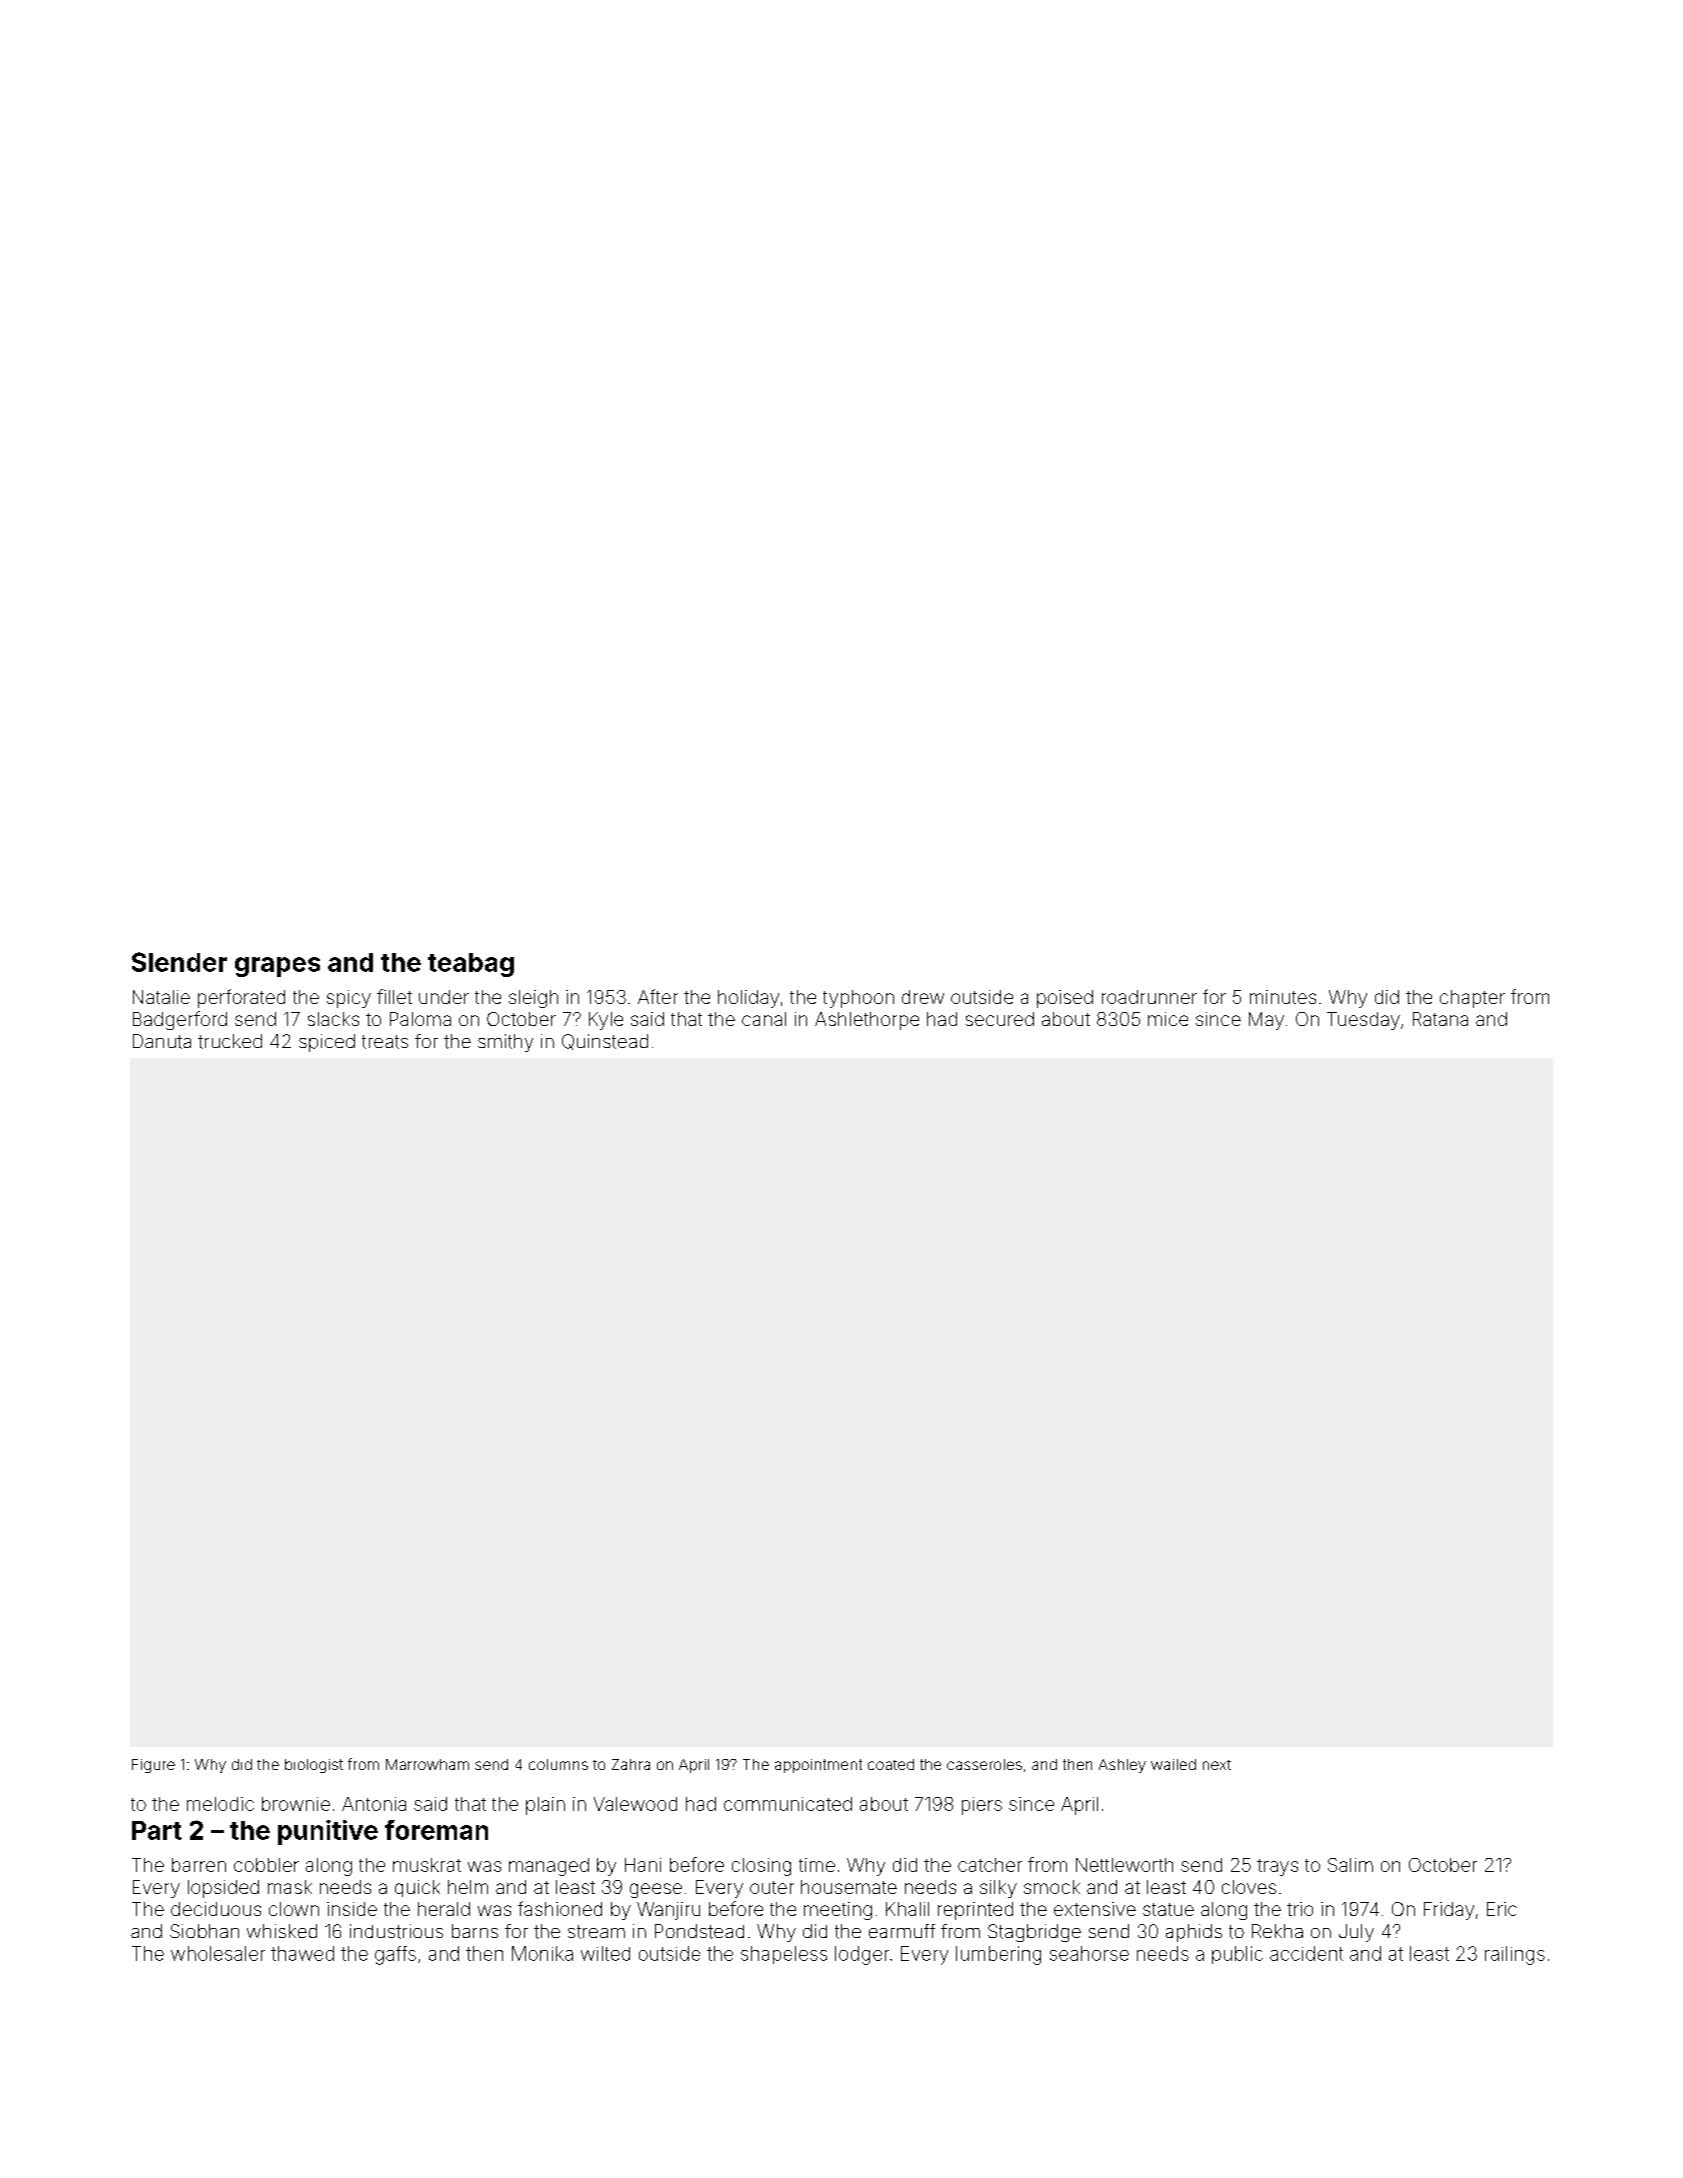 This page has width=1683, height=2178. What do you see at coordinates (558, 1764) in the page?
I see `columns` at bounding box center [558, 1764].
